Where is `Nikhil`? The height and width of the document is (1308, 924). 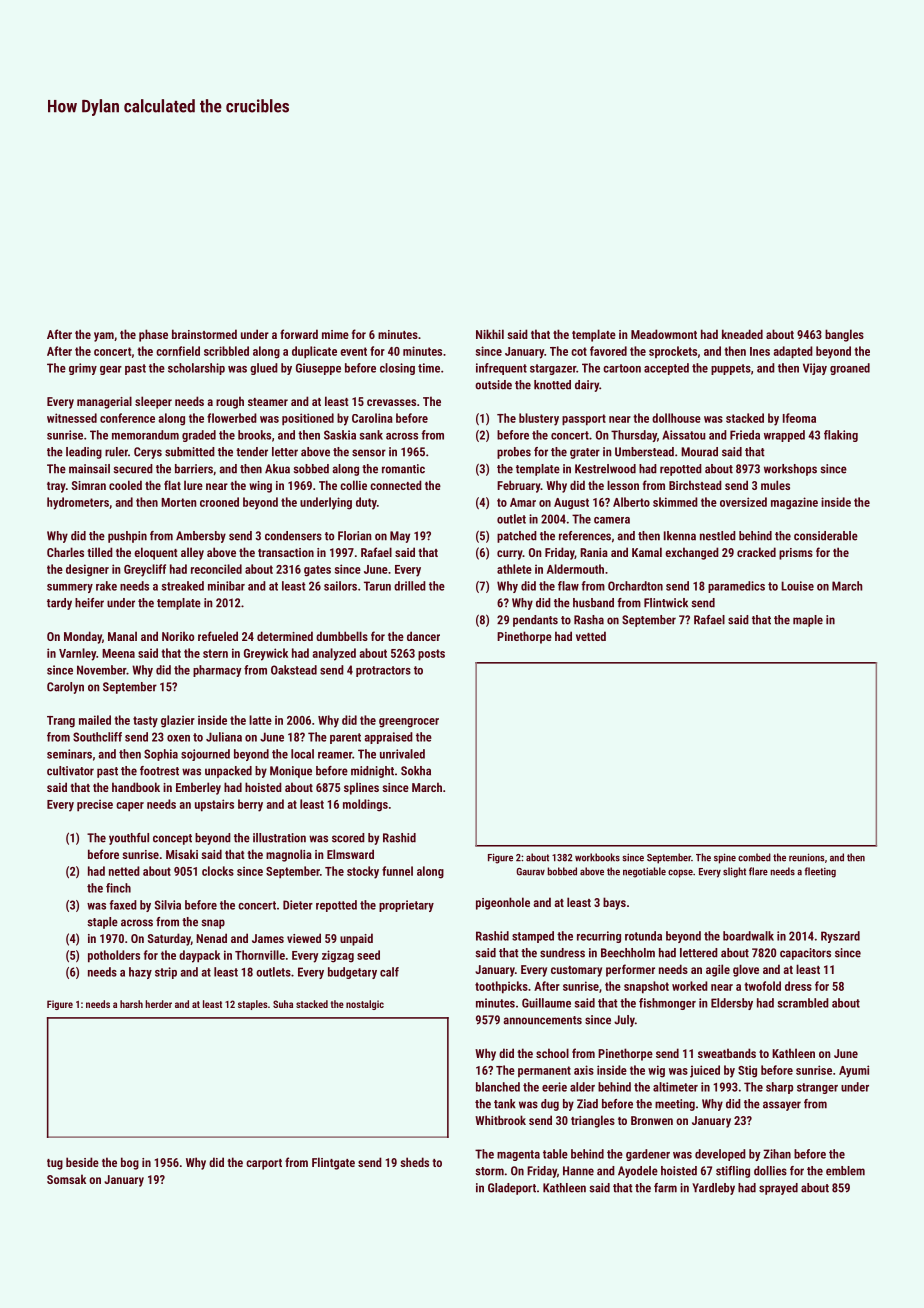
Nikhil is located at coordinates (490, 334).
